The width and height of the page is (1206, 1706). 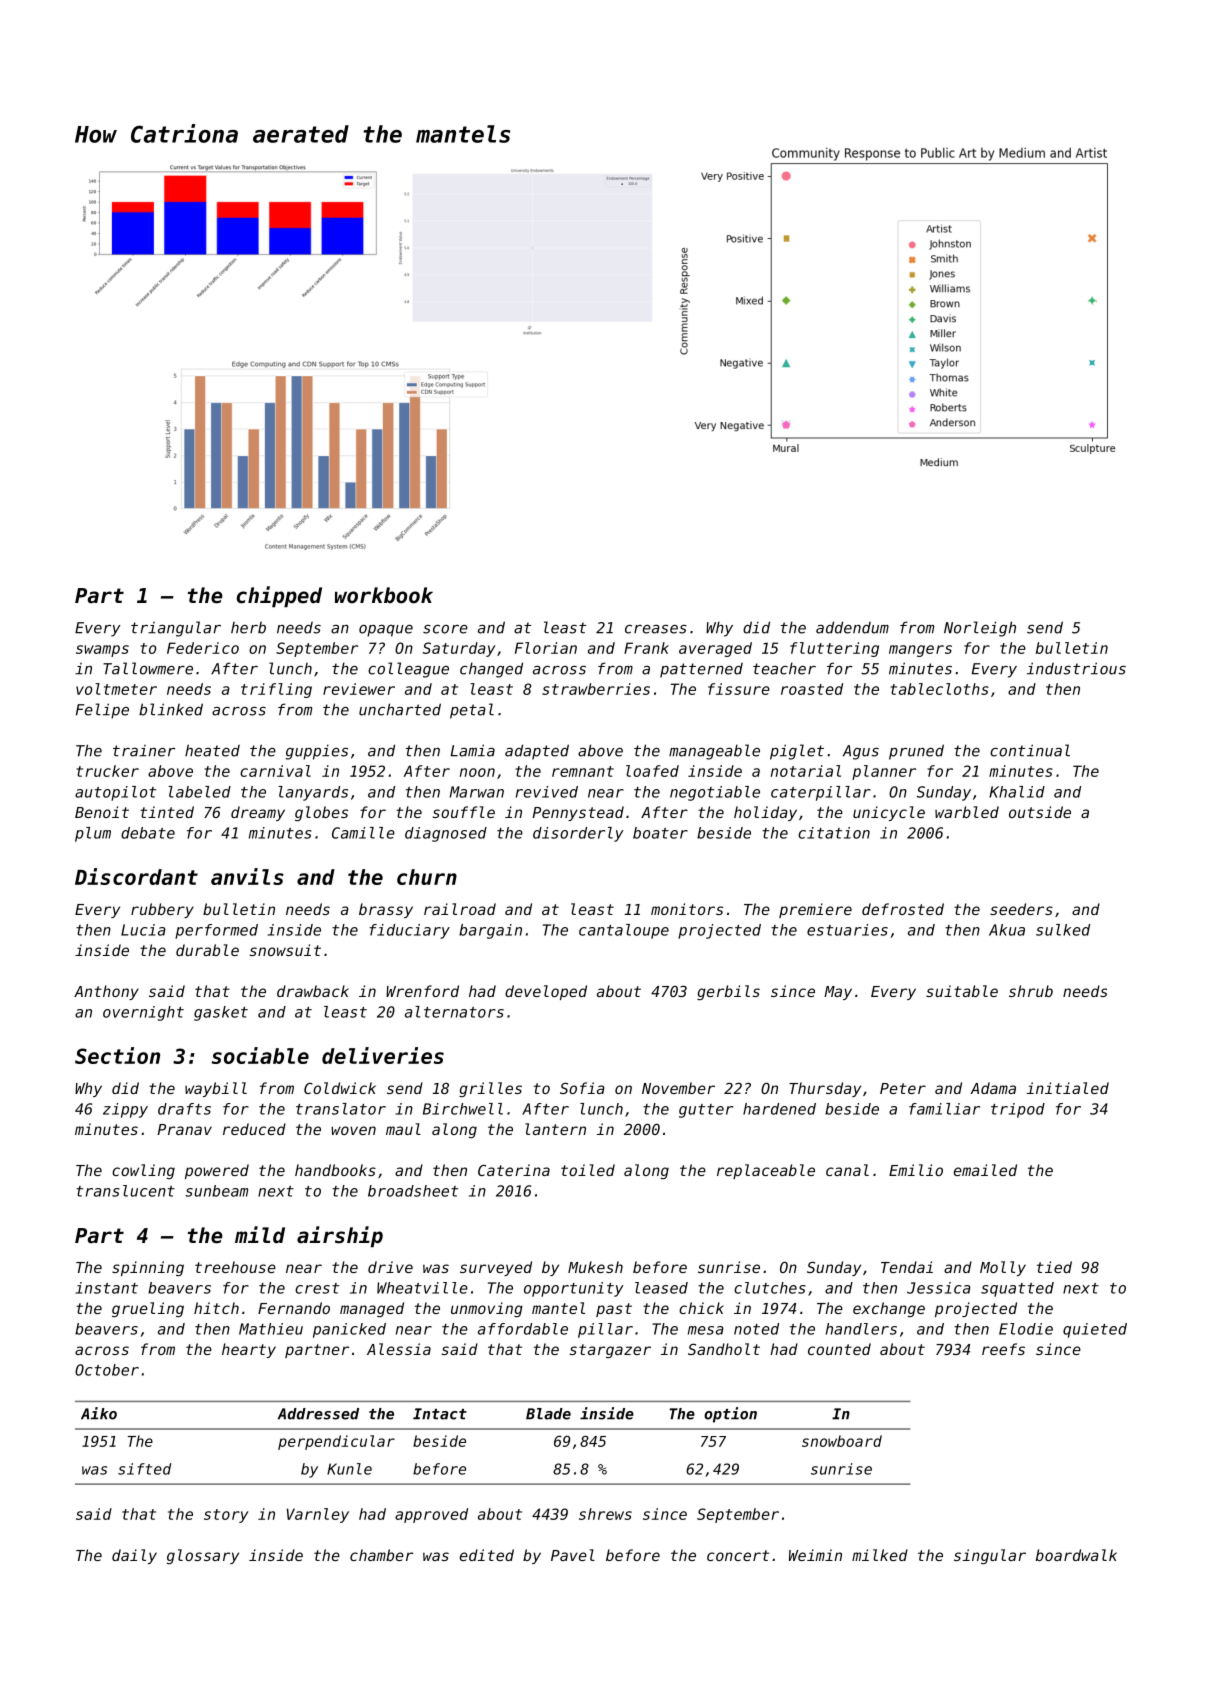 What do you see at coordinates (656, 629) in the page?
I see `creases` at bounding box center [656, 629].
